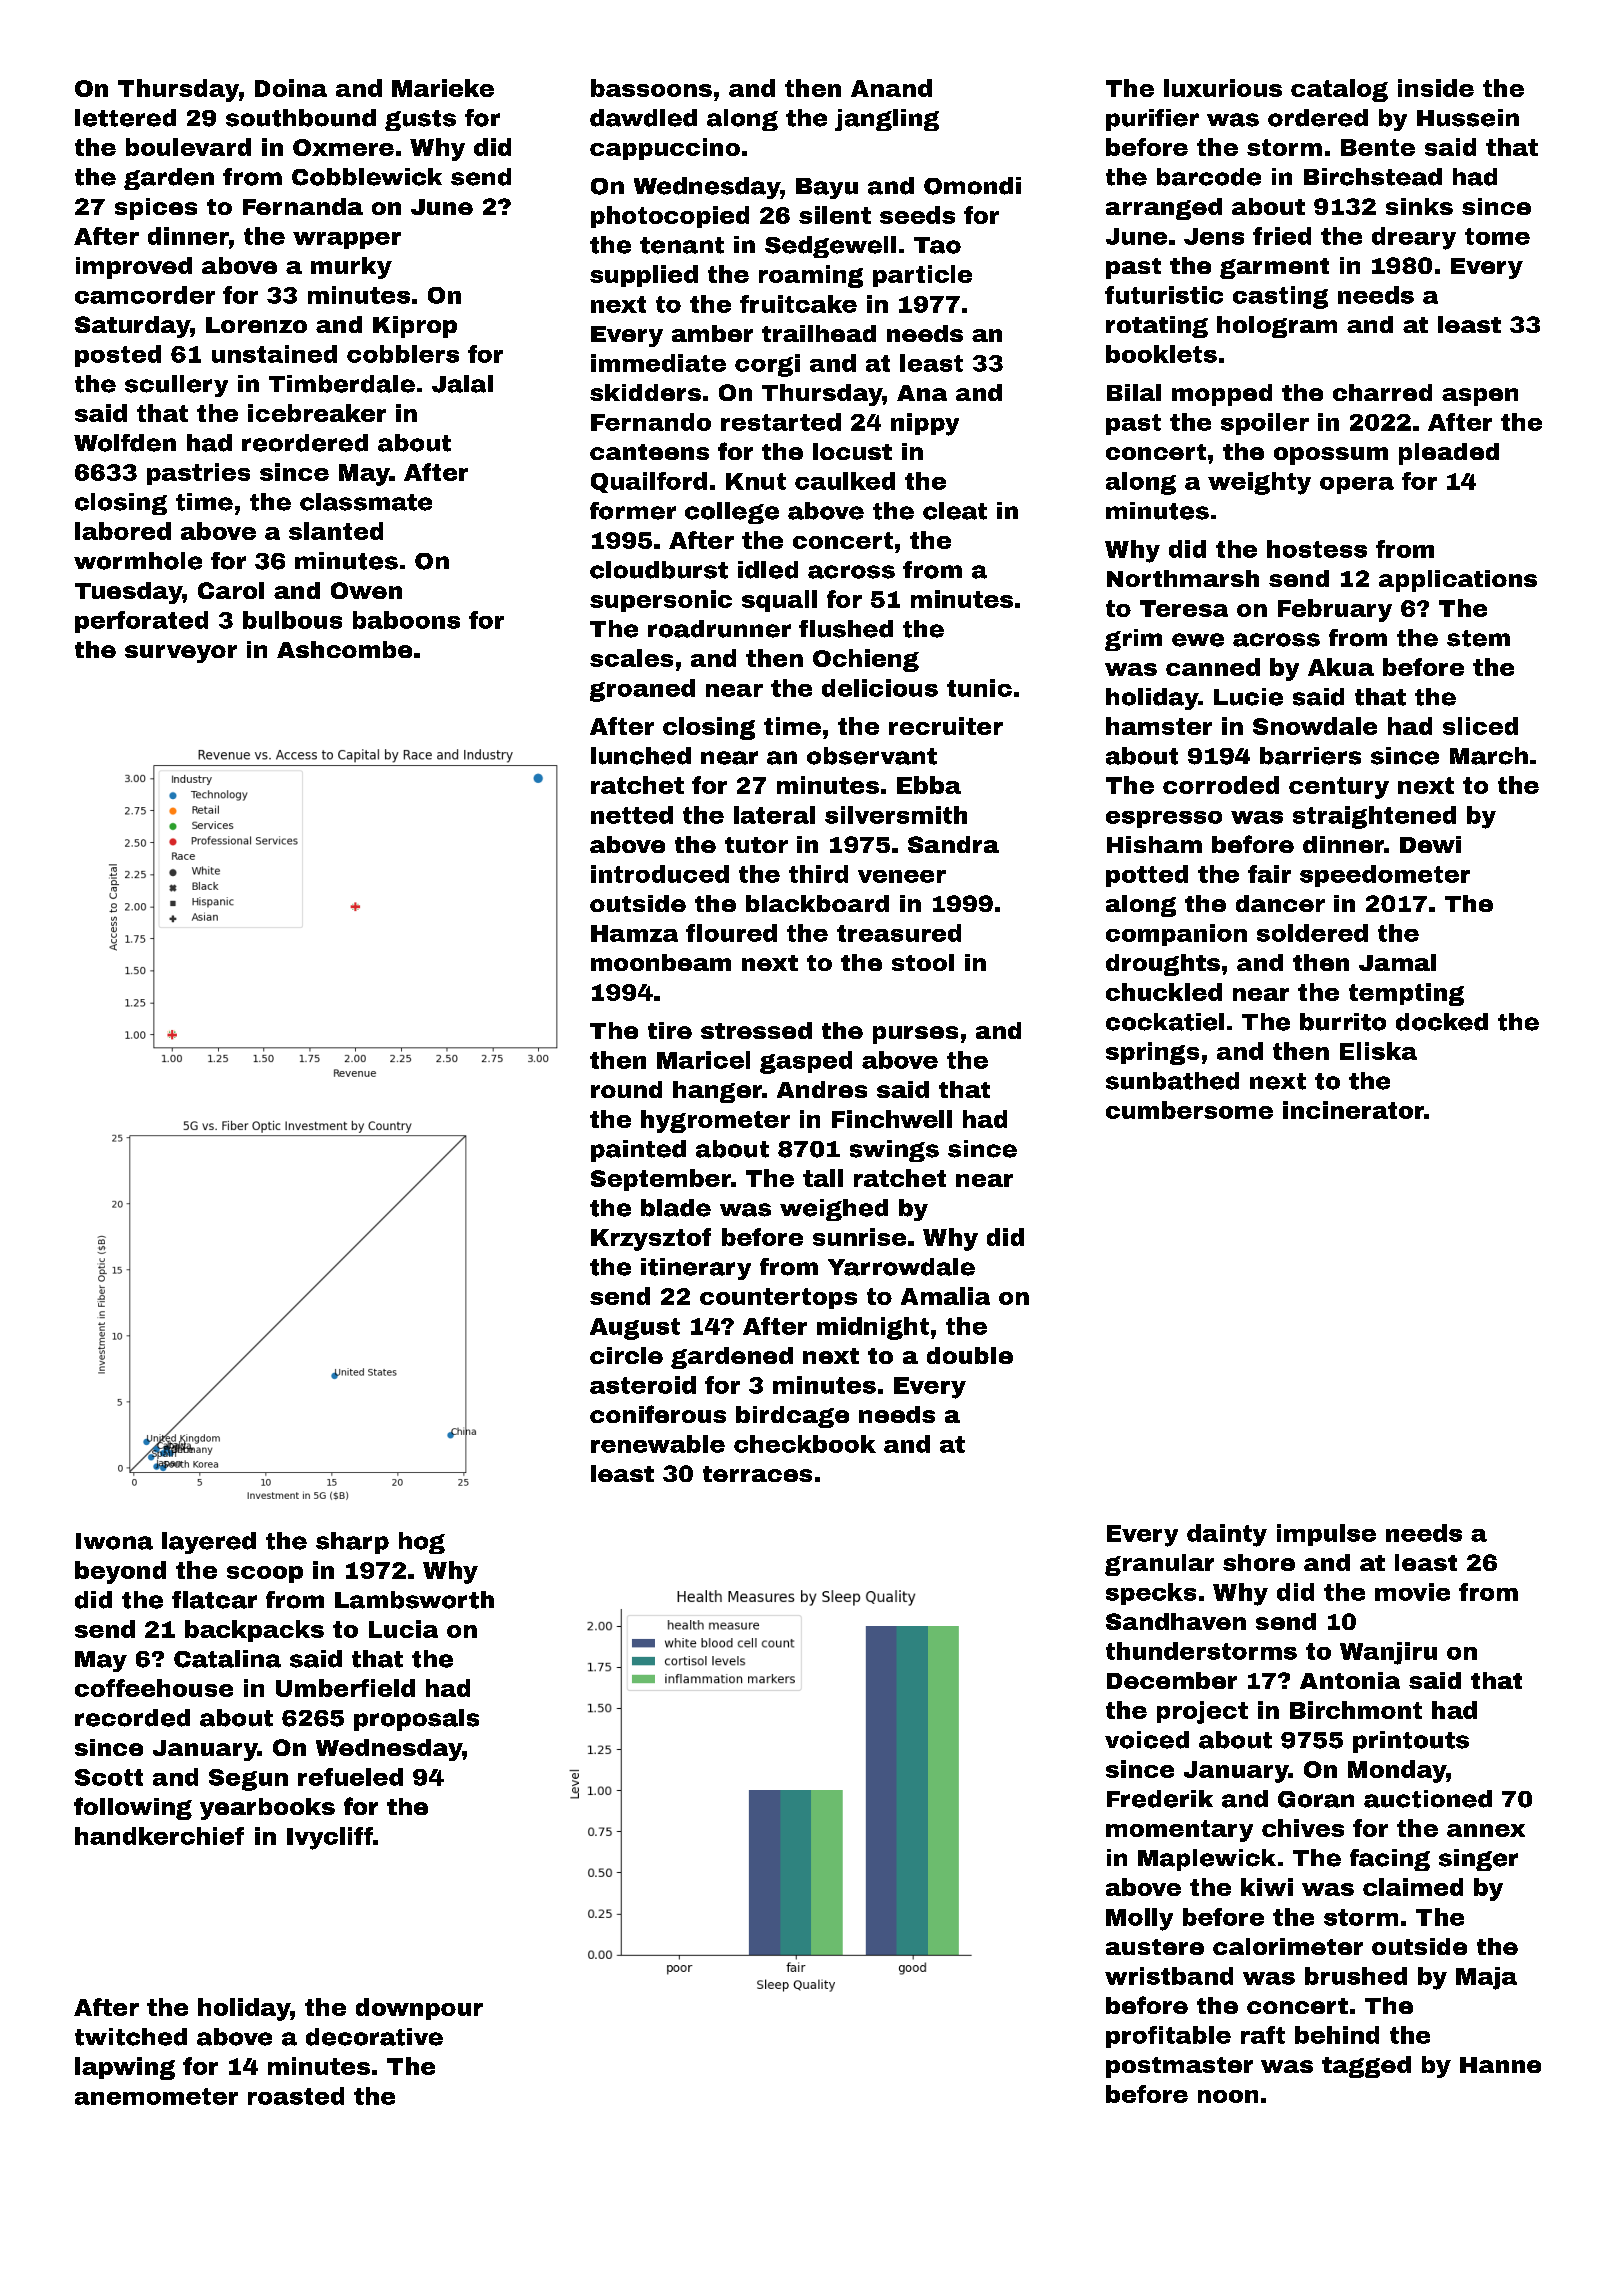 The height and width of the screenshot is (2292, 1620). I want to click on Maplewick, so click(1207, 1860).
